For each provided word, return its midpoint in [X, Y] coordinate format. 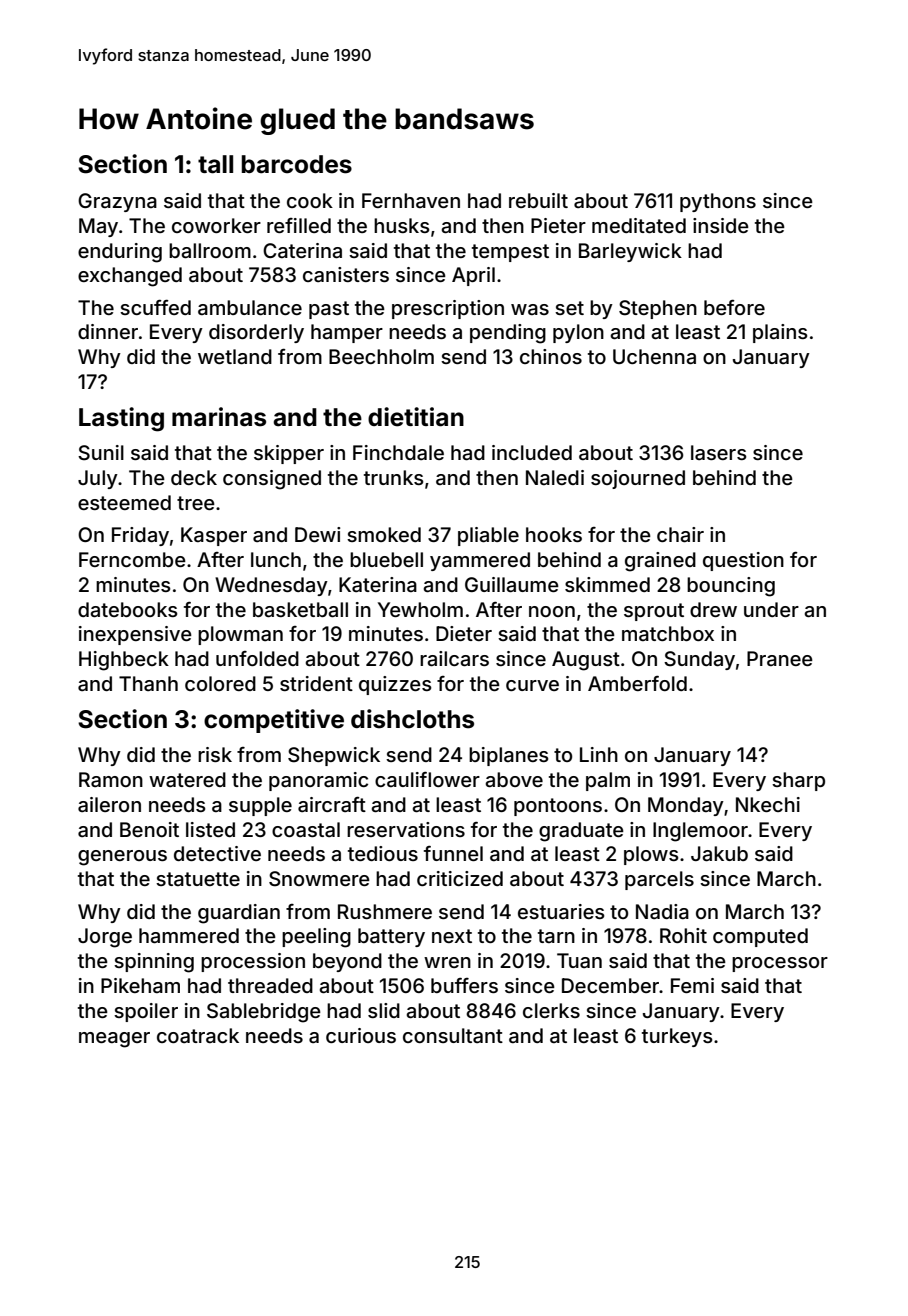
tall [215, 164]
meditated [639, 225]
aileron [109, 804]
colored [220, 683]
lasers [719, 452]
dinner [108, 331]
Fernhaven [411, 200]
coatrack [198, 1035]
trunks [394, 477]
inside [721, 225]
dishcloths [412, 719]
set [569, 308]
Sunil [101, 453]
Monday [686, 806]
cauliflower [427, 779]
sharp [798, 781]
